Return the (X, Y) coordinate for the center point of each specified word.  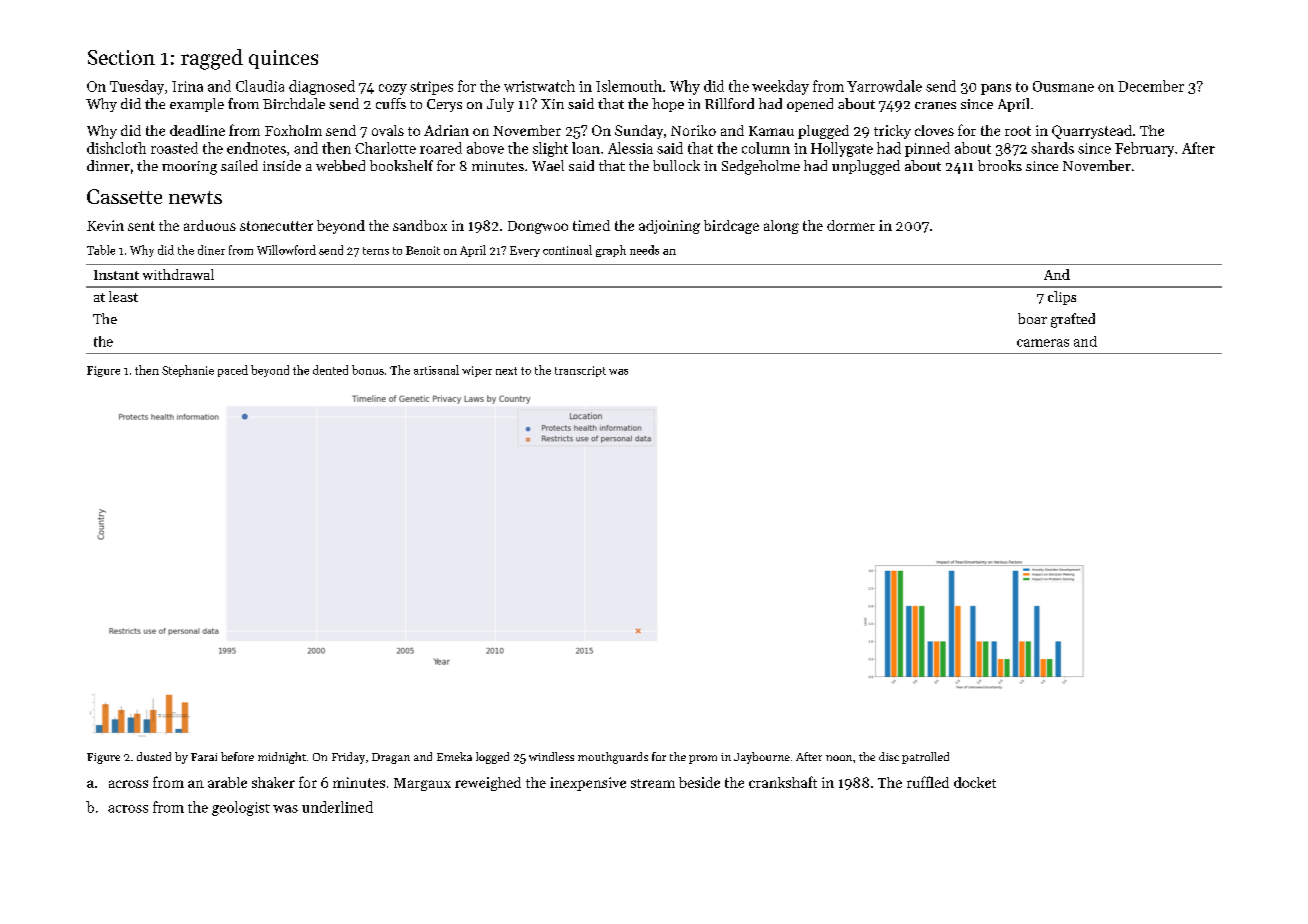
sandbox (420, 225)
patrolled (925, 758)
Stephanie (188, 371)
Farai (204, 757)
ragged (212, 59)
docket (975, 782)
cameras (1043, 343)
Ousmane (1063, 86)
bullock (676, 165)
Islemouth (629, 86)
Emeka (454, 756)
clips (1062, 298)
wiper (477, 371)
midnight (282, 758)
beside (699, 782)
